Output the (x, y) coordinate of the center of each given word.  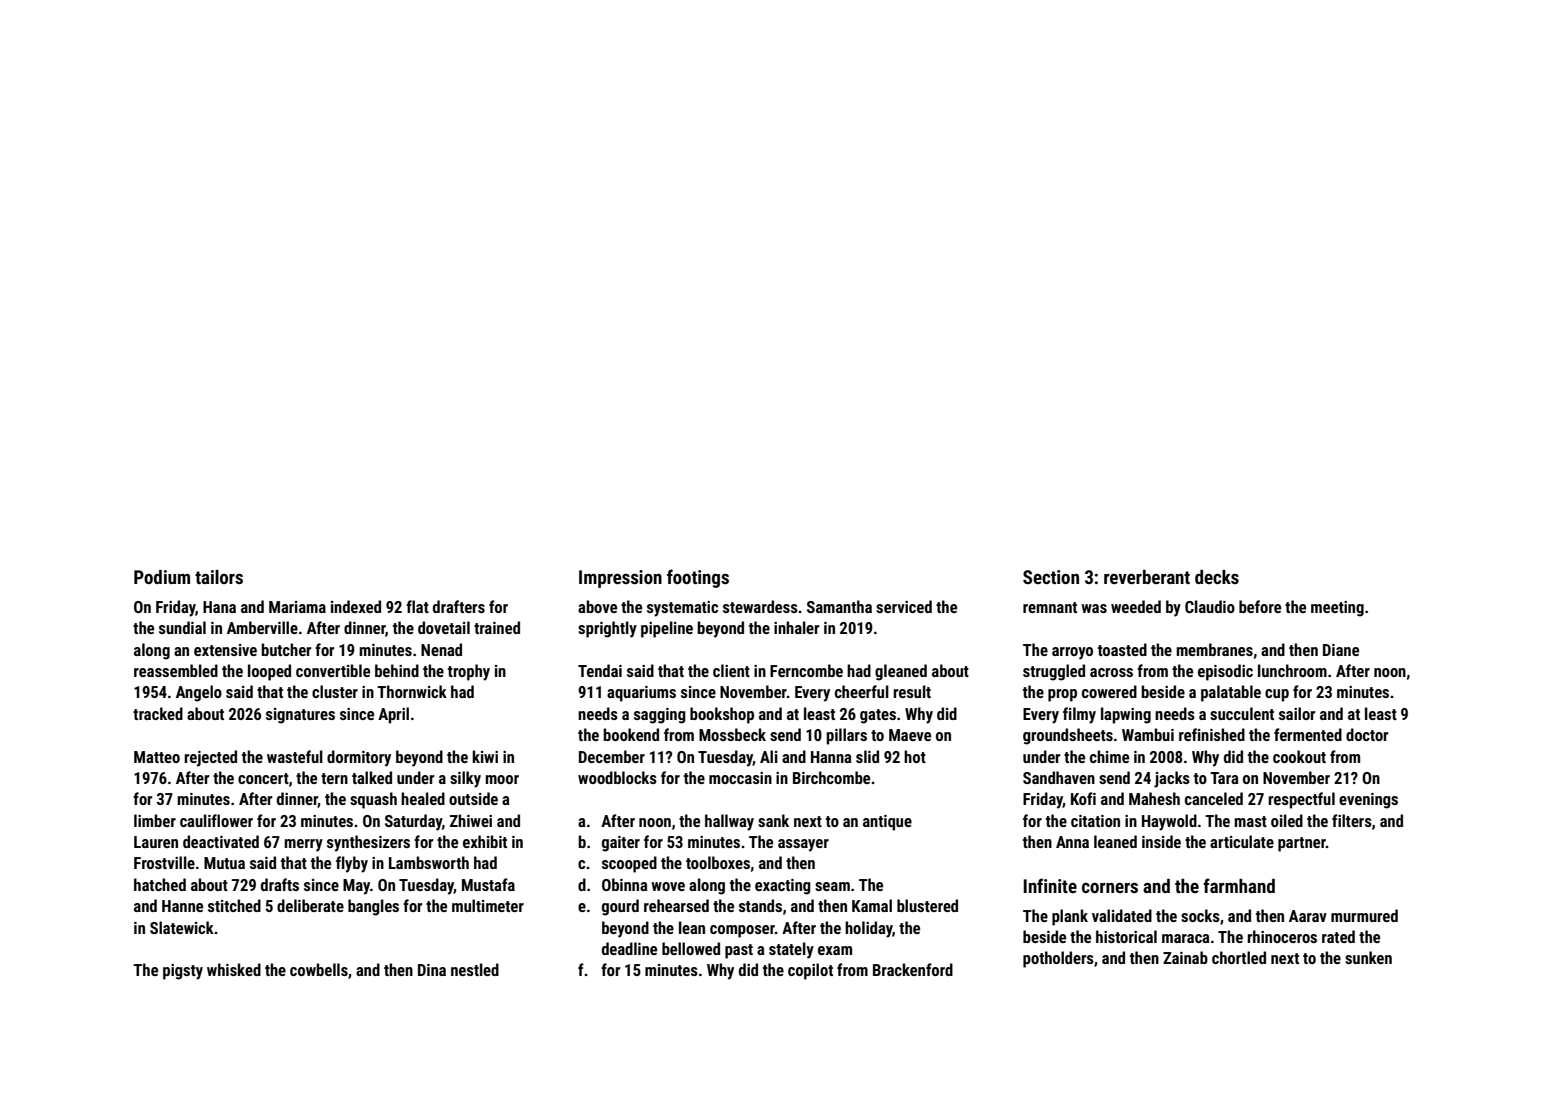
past (739, 951)
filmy (1079, 715)
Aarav (1308, 916)
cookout (1299, 756)
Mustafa (488, 884)
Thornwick (412, 691)
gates (878, 716)
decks (1217, 577)
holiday (869, 929)
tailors (219, 577)
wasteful (295, 756)
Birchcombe (831, 777)
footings (698, 578)
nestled (475, 969)
